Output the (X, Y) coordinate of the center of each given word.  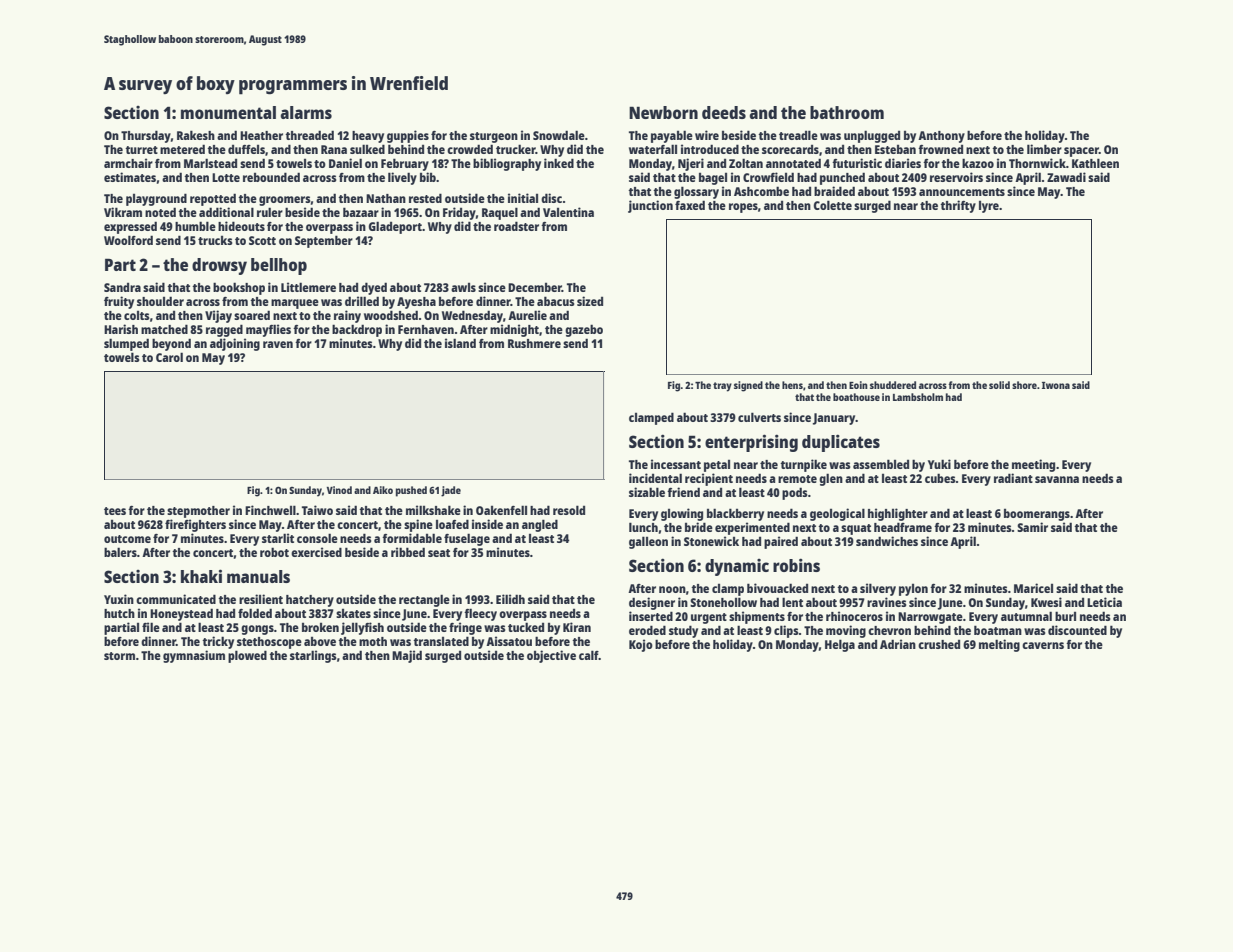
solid (999, 385)
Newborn (663, 112)
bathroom (847, 112)
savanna (1057, 479)
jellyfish (362, 628)
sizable (647, 492)
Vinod (339, 490)
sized (590, 301)
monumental (228, 112)
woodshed (391, 315)
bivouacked (777, 588)
